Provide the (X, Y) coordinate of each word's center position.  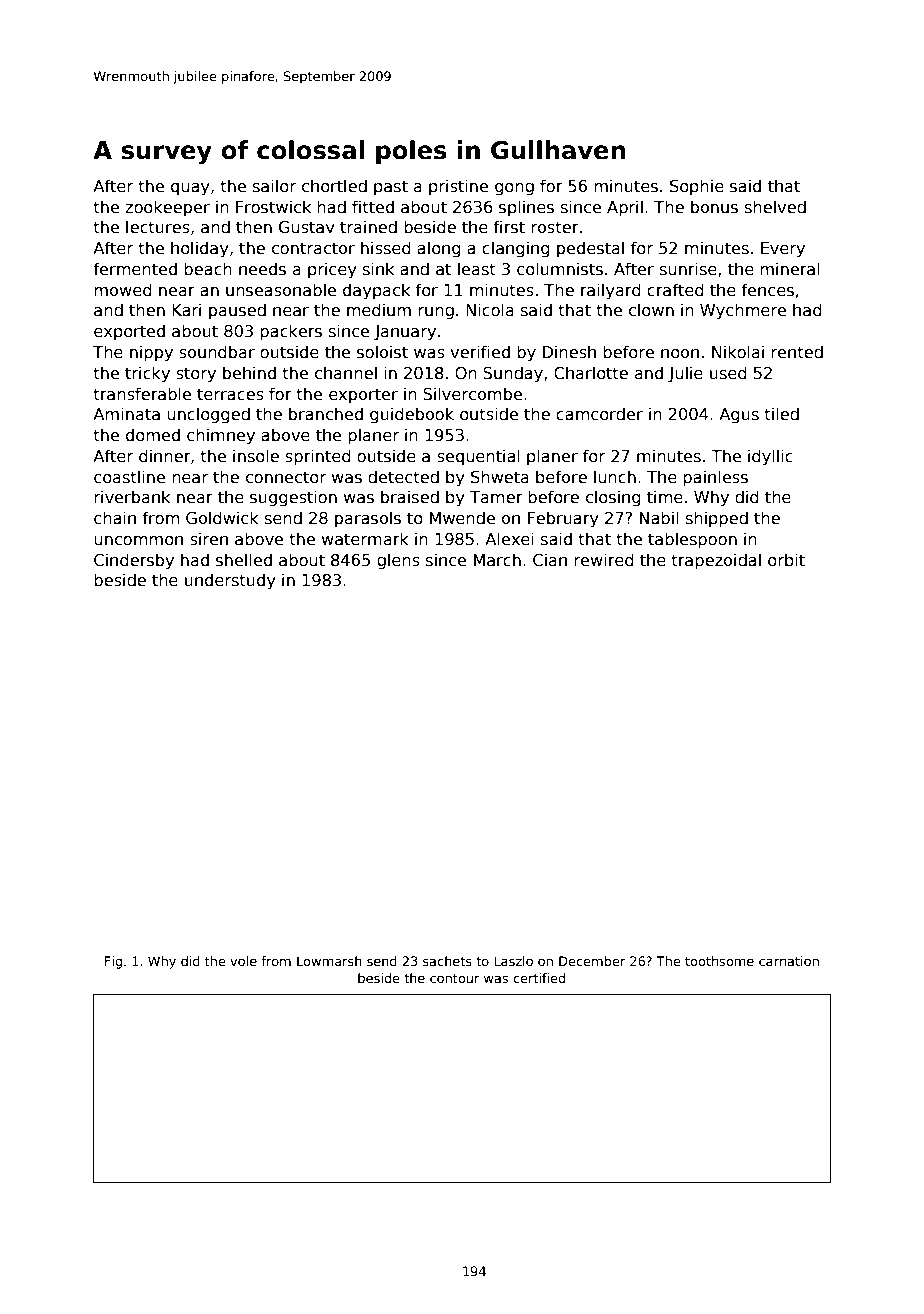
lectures (158, 227)
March (497, 560)
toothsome (719, 961)
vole (243, 961)
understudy (230, 581)
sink (378, 268)
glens (398, 561)
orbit (786, 559)
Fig (113, 962)
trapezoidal (716, 561)
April (625, 208)
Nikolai (738, 351)
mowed (122, 289)
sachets (447, 961)
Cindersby (134, 561)
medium (379, 309)
